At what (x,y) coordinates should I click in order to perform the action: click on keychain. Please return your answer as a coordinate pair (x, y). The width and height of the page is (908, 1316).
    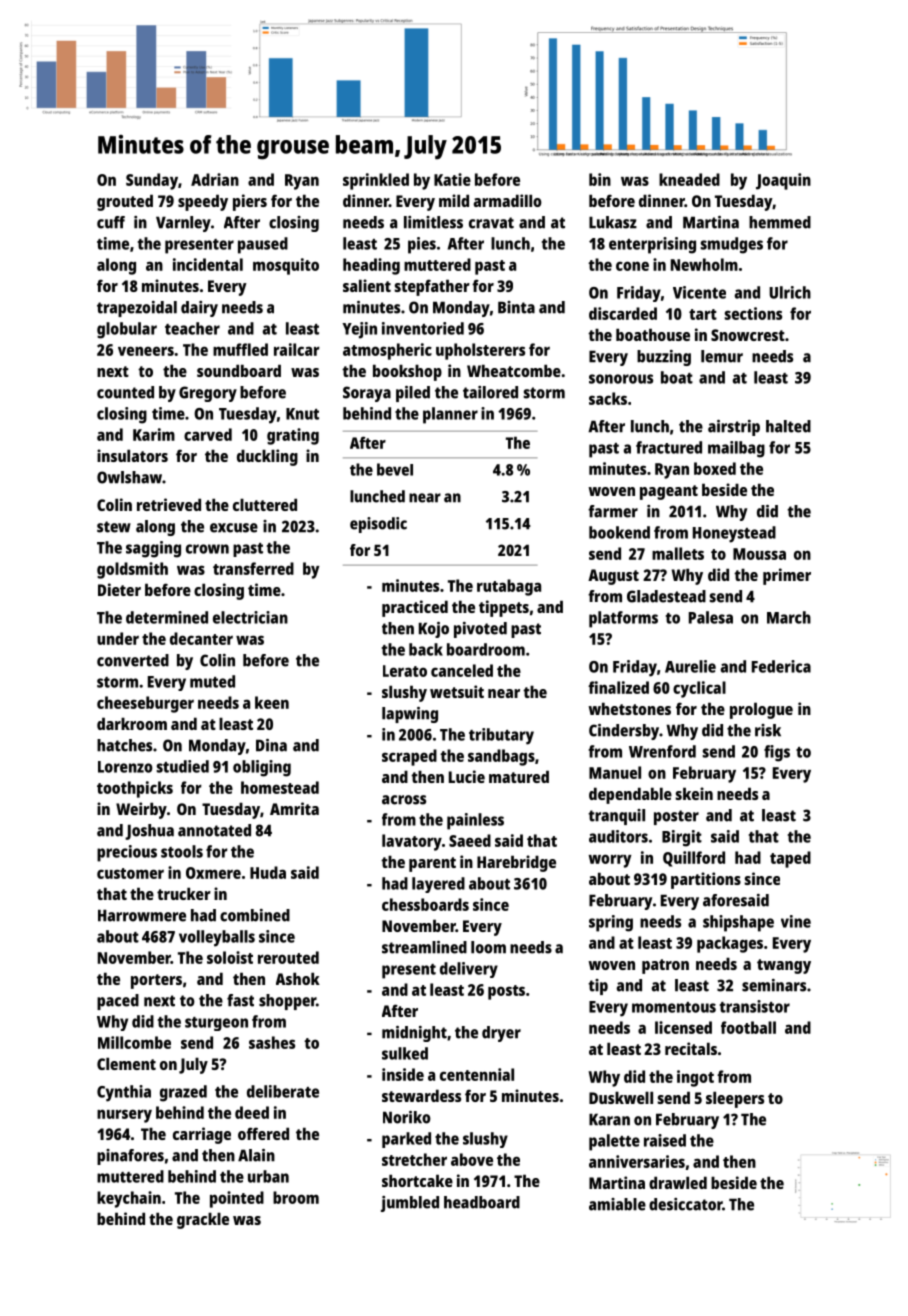
    Looking at the image, I should click on (129, 1199).
